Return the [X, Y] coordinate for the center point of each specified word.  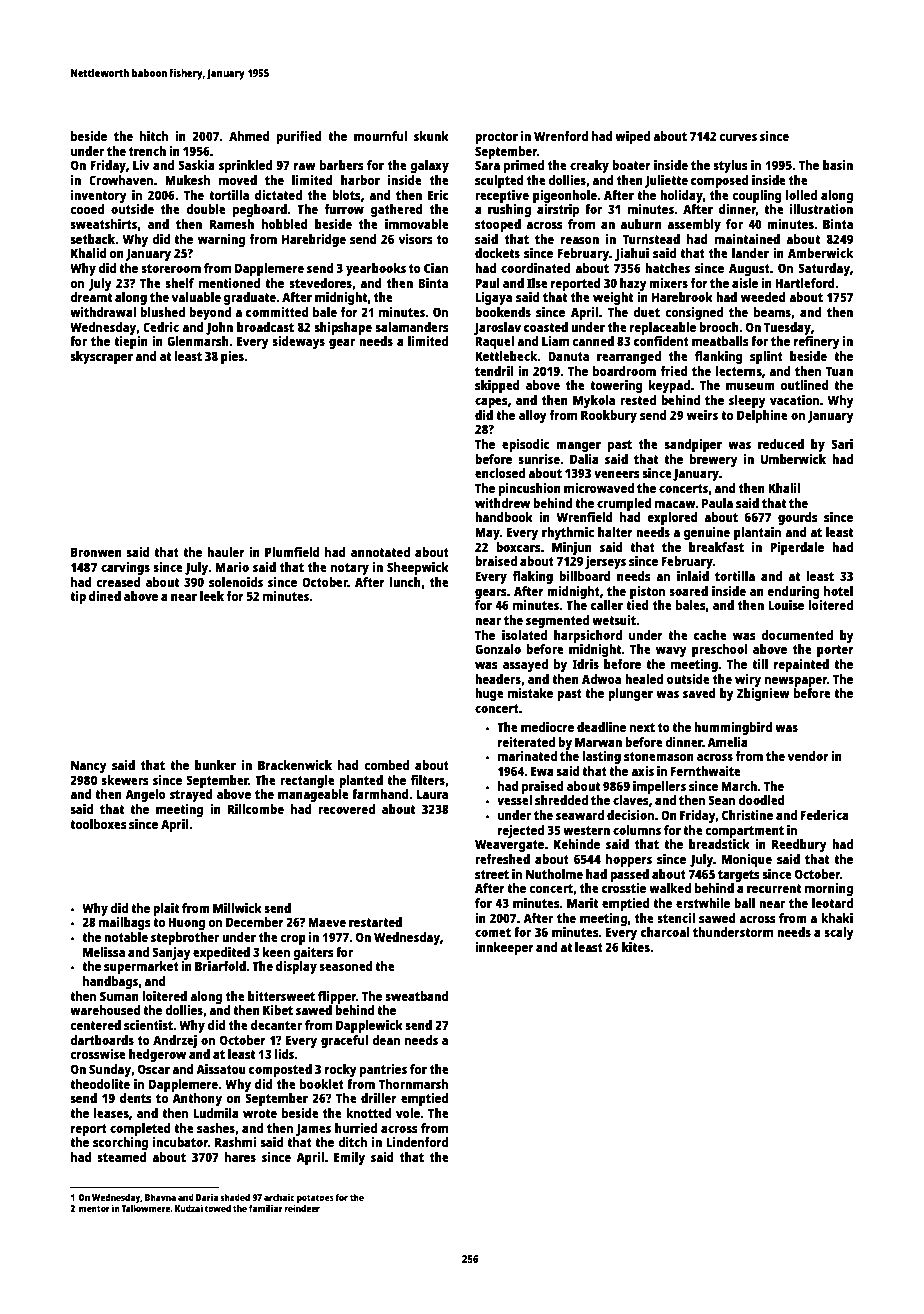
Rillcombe [256, 809]
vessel [514, 800]
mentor [94, 1208]
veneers [617, 474]
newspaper [796, 682]
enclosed [500, 473]
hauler [226, 552]
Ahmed [249, 136]
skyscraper [101, 357]
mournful [380, 136]
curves [738, 137]
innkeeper [504, 948]
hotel [838, 591]
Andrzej [175, 1041]
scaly [839, 933]
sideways [298, 342]
